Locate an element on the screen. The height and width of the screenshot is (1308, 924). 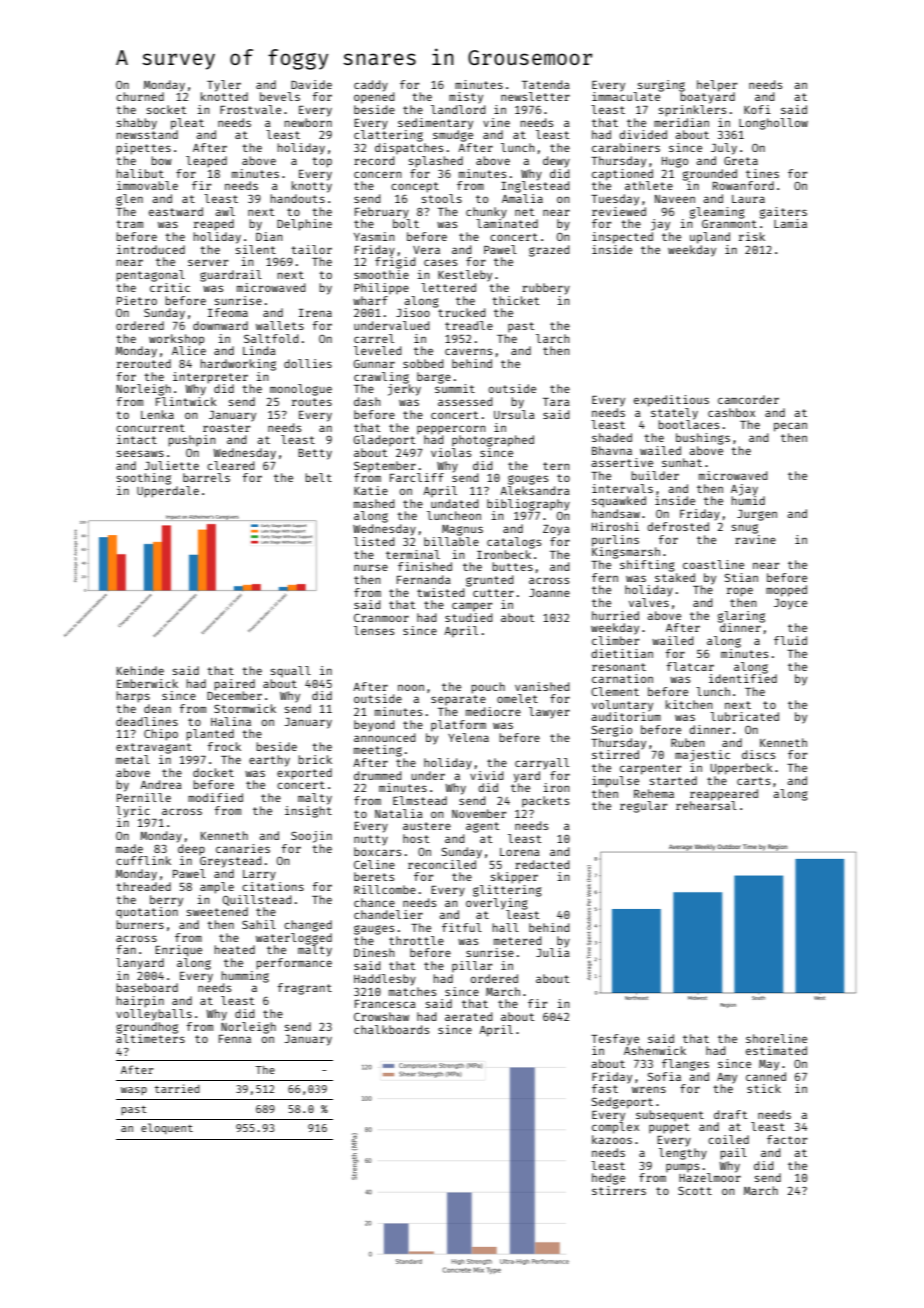
Yasmin is located at coordinates (374, 236).
